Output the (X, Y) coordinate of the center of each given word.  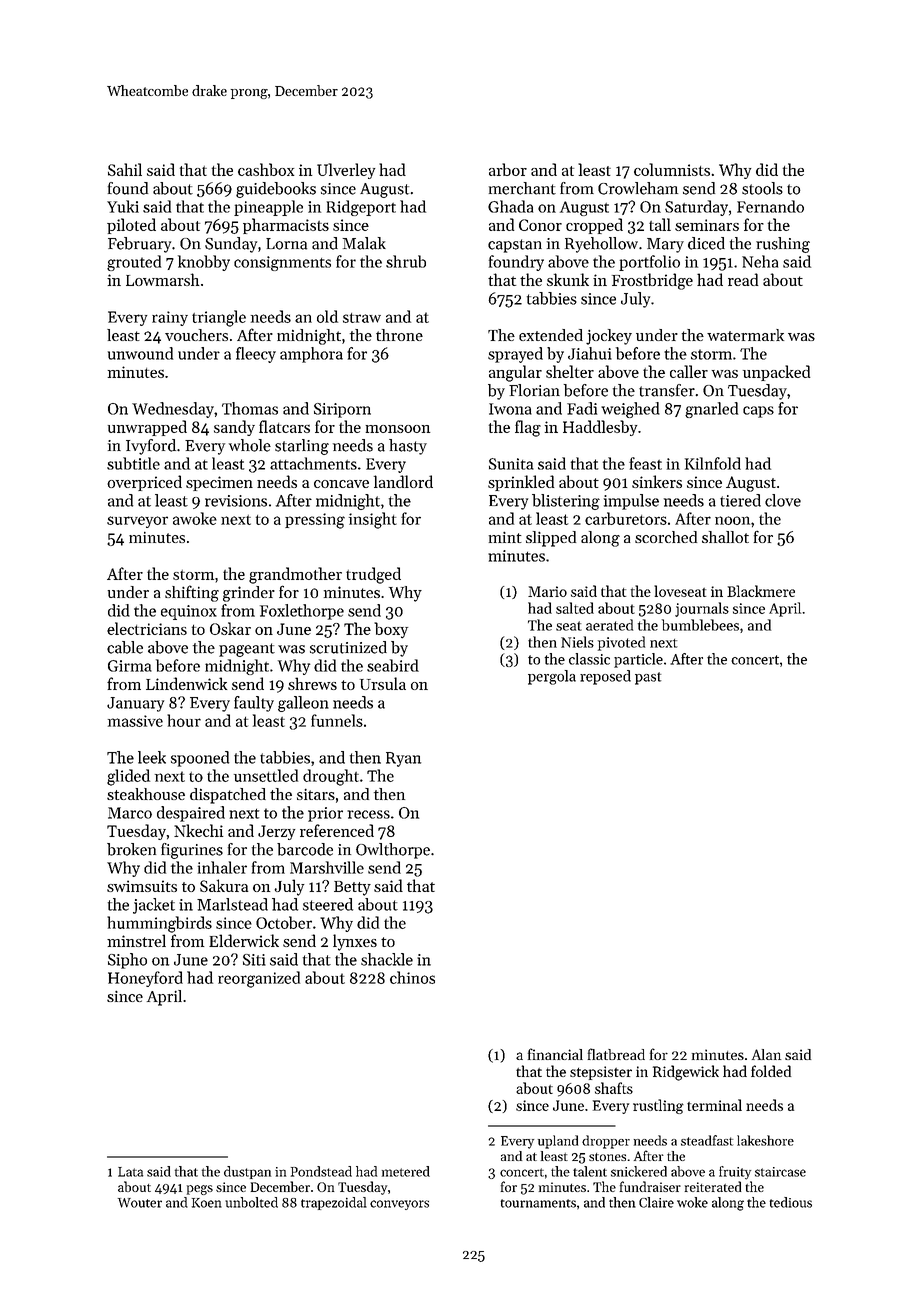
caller (689, 371)
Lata (130, 1172)
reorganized (259, 979)
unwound (140, 353)
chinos (412, 977)
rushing (783, 245)
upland (558, 1142)
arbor (508, 169)
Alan (766, 1054)
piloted (131, 226)
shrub (406, 261)
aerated (609, 625)
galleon (303, 704)
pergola (552, 677)
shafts (614, 1088)
